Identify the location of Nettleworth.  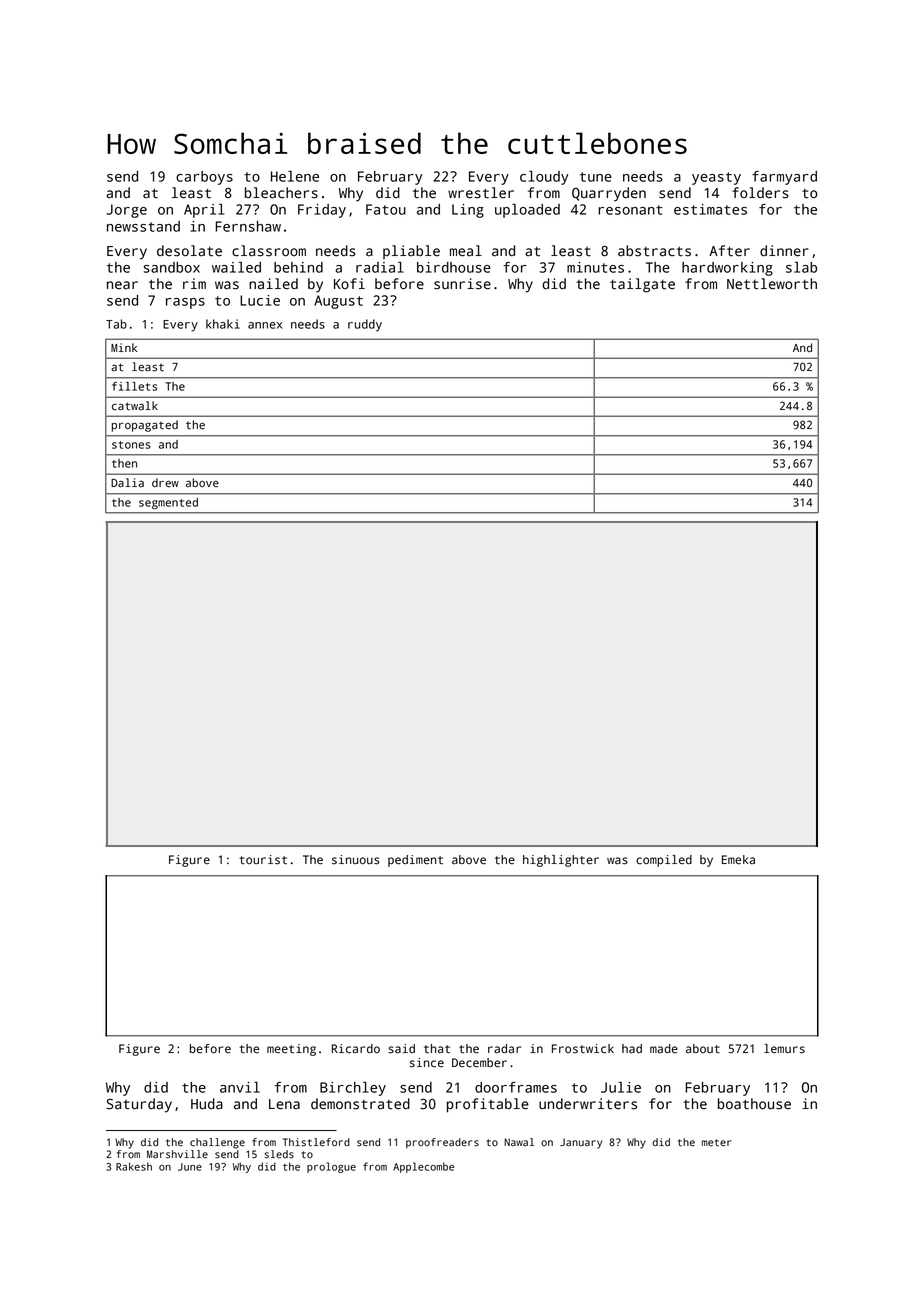
(772, 284).
